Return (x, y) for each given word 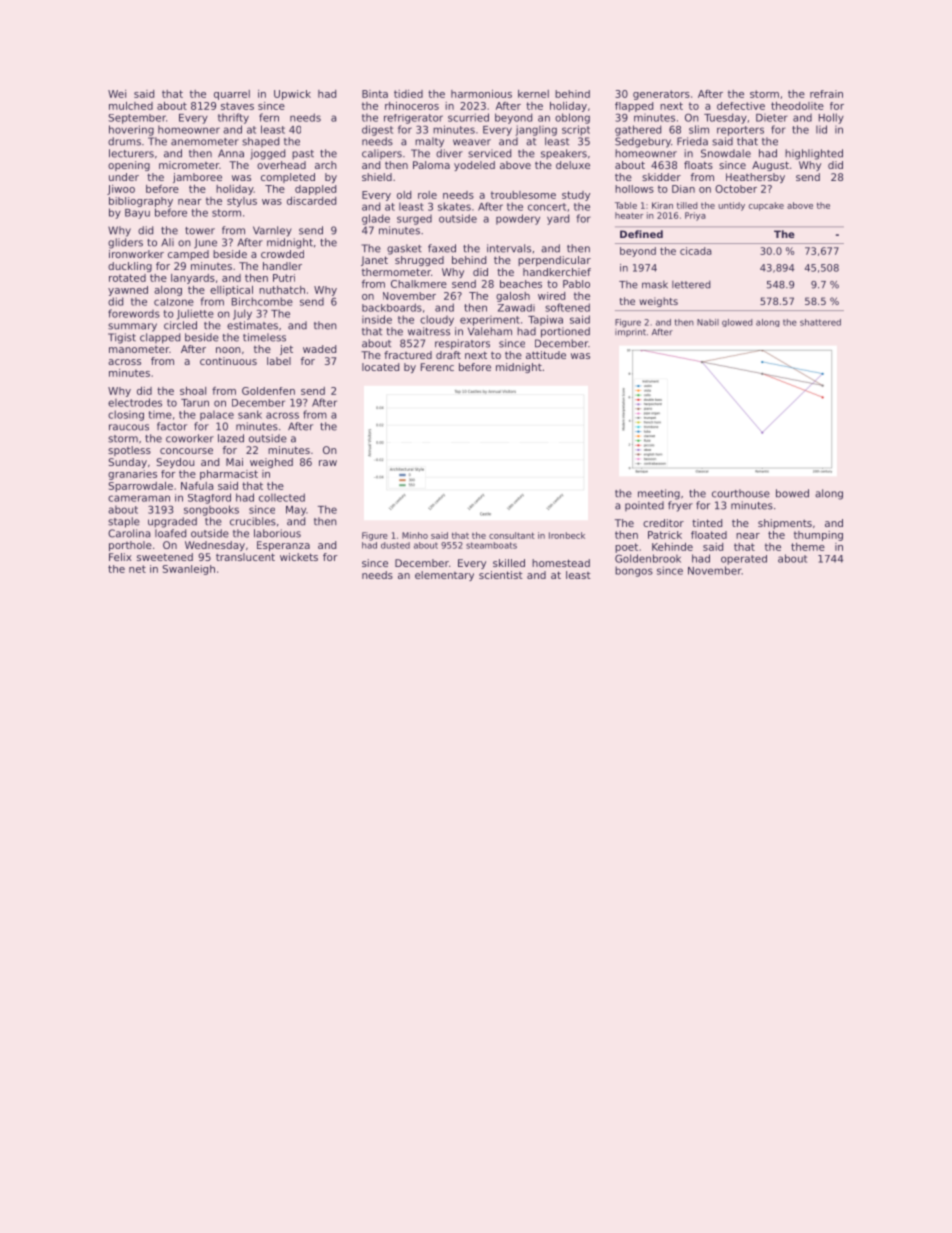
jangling (536, 130)
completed (288, 178)
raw (328, 463)
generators (661, 95)
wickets (299, 557)
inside (377, 319)
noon (228, 350)
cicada (696, 251)
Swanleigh (189, 570)
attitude (546, 355)
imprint (630, 333)
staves (237, 106)
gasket (404, 249)
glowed (737, 323)
